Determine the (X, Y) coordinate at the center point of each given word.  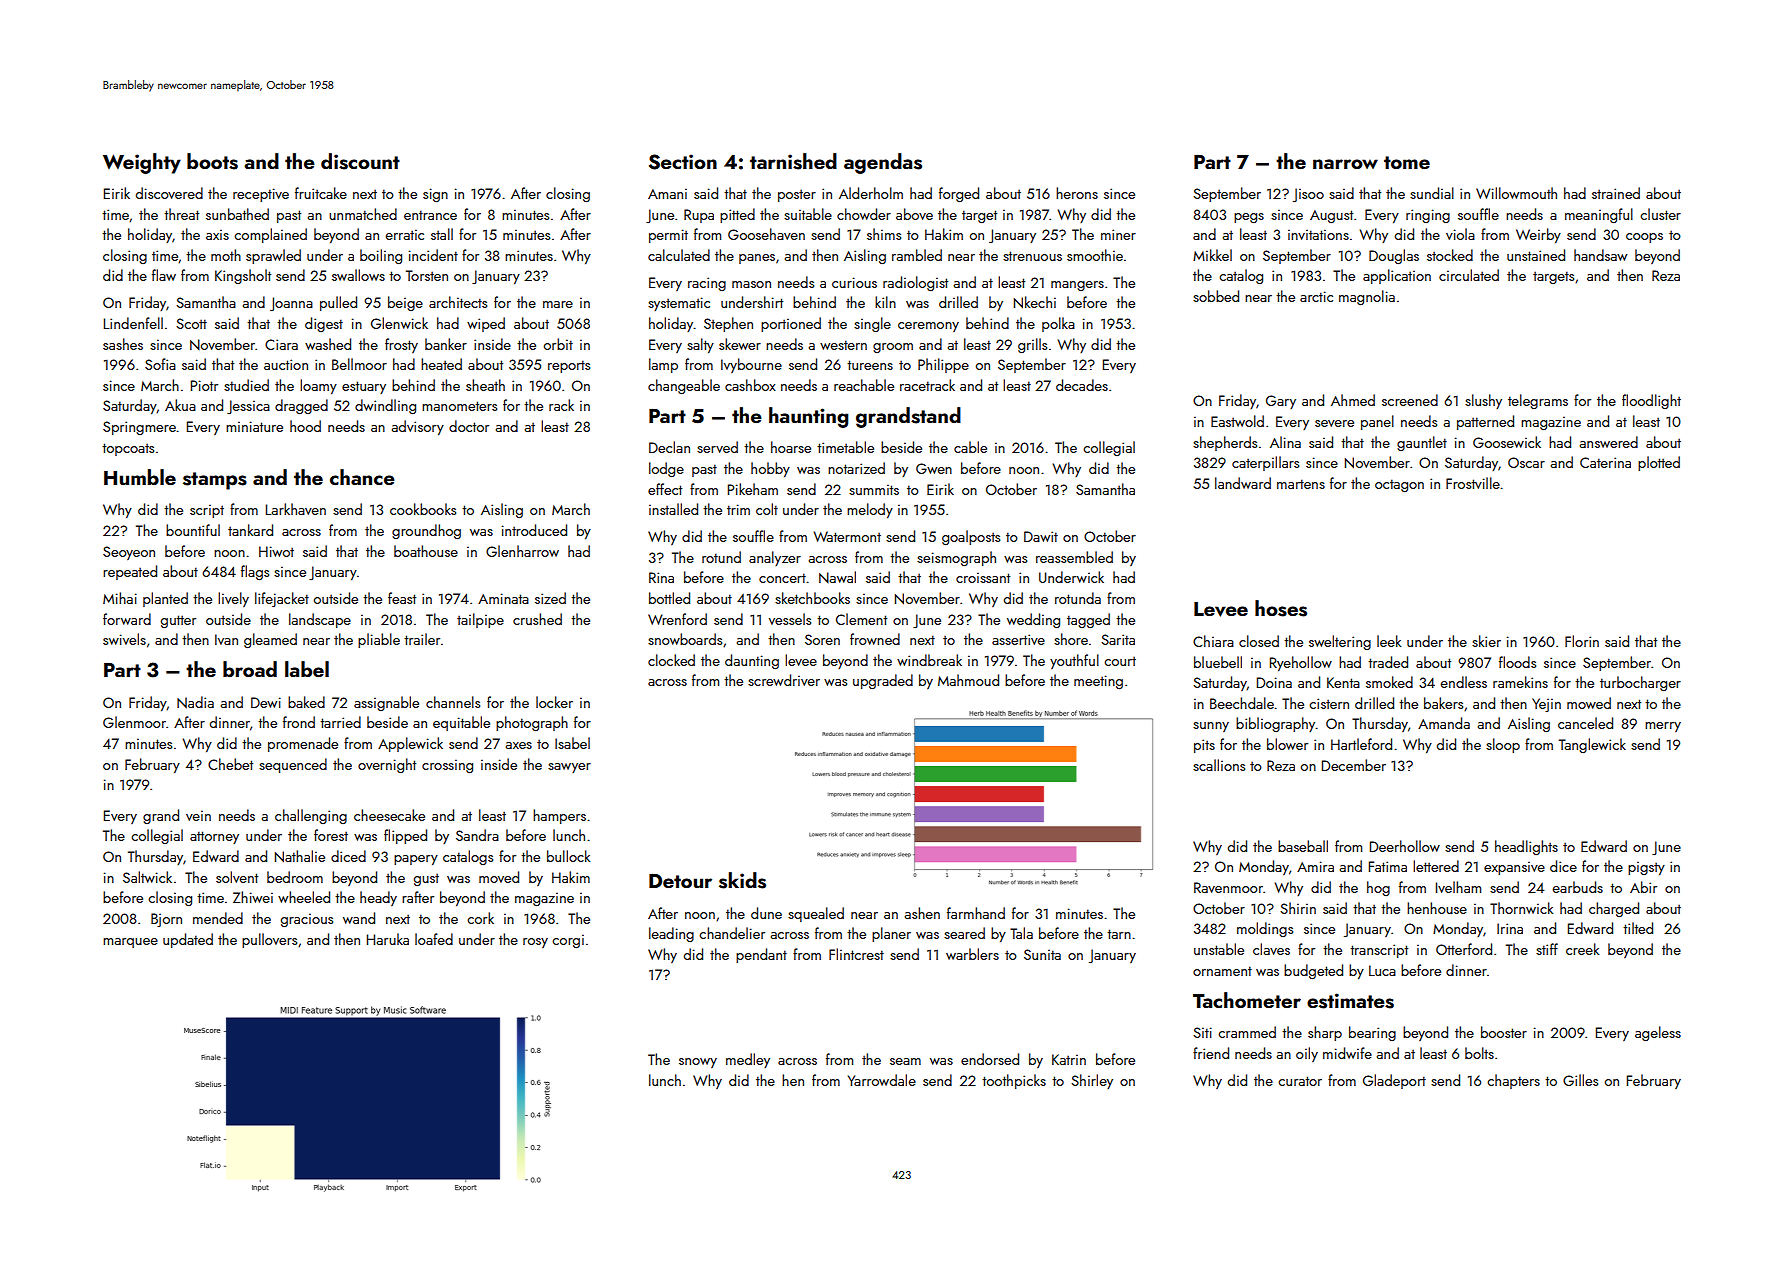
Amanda (1444, 723)
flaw (164, 275)
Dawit (1041, 536)
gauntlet (1422, 443)
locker (554, 702)
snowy (698, 1063)
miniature (254, 426)
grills (1032, 345)
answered (1609, 442)
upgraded (883, 681)
